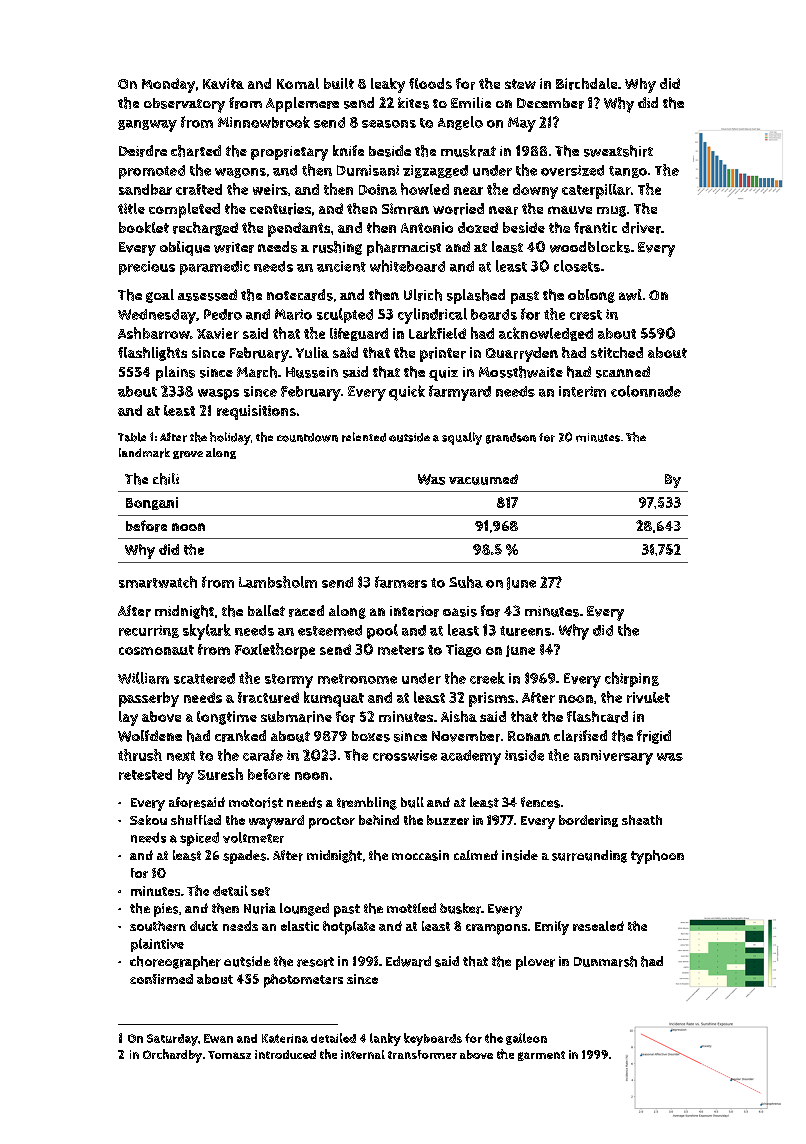 This document has width=806, height=1144. What do you see at coordinates (172, 1056) in the document?
I see `Orchardby` at bounding box center [172, 1056].
